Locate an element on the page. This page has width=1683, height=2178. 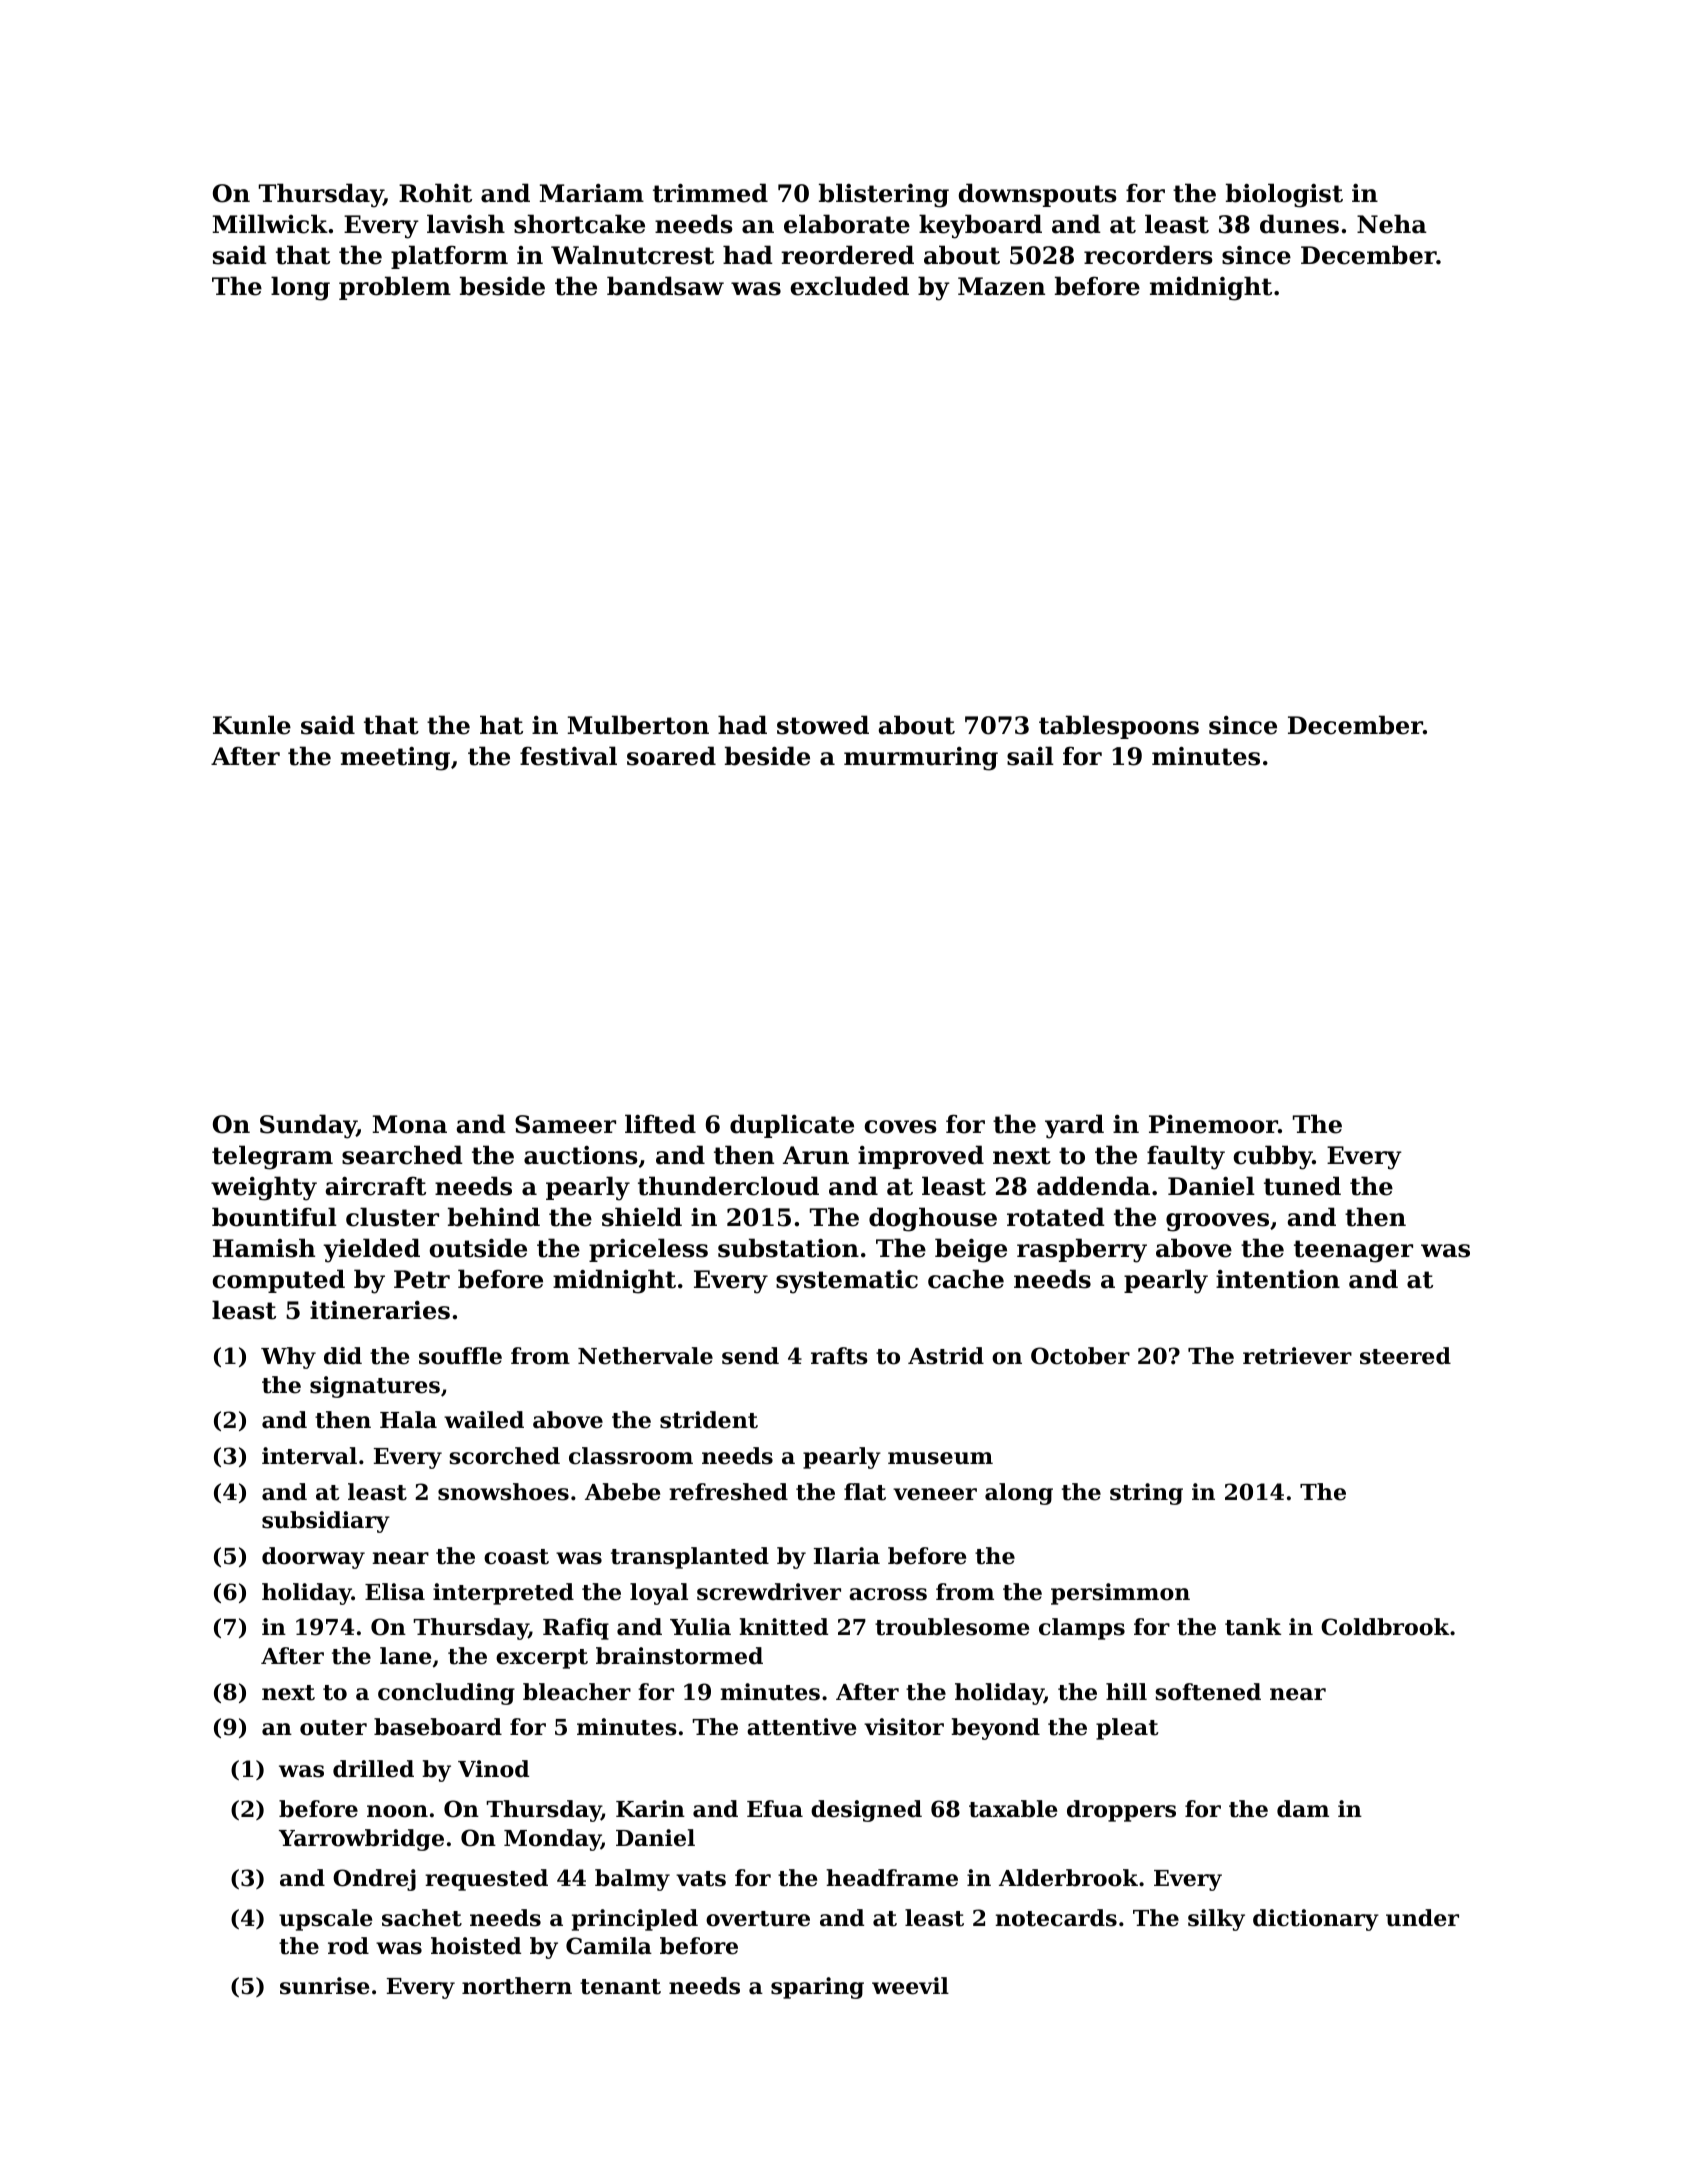
sunrise is located at coordinates (324, 1986).
